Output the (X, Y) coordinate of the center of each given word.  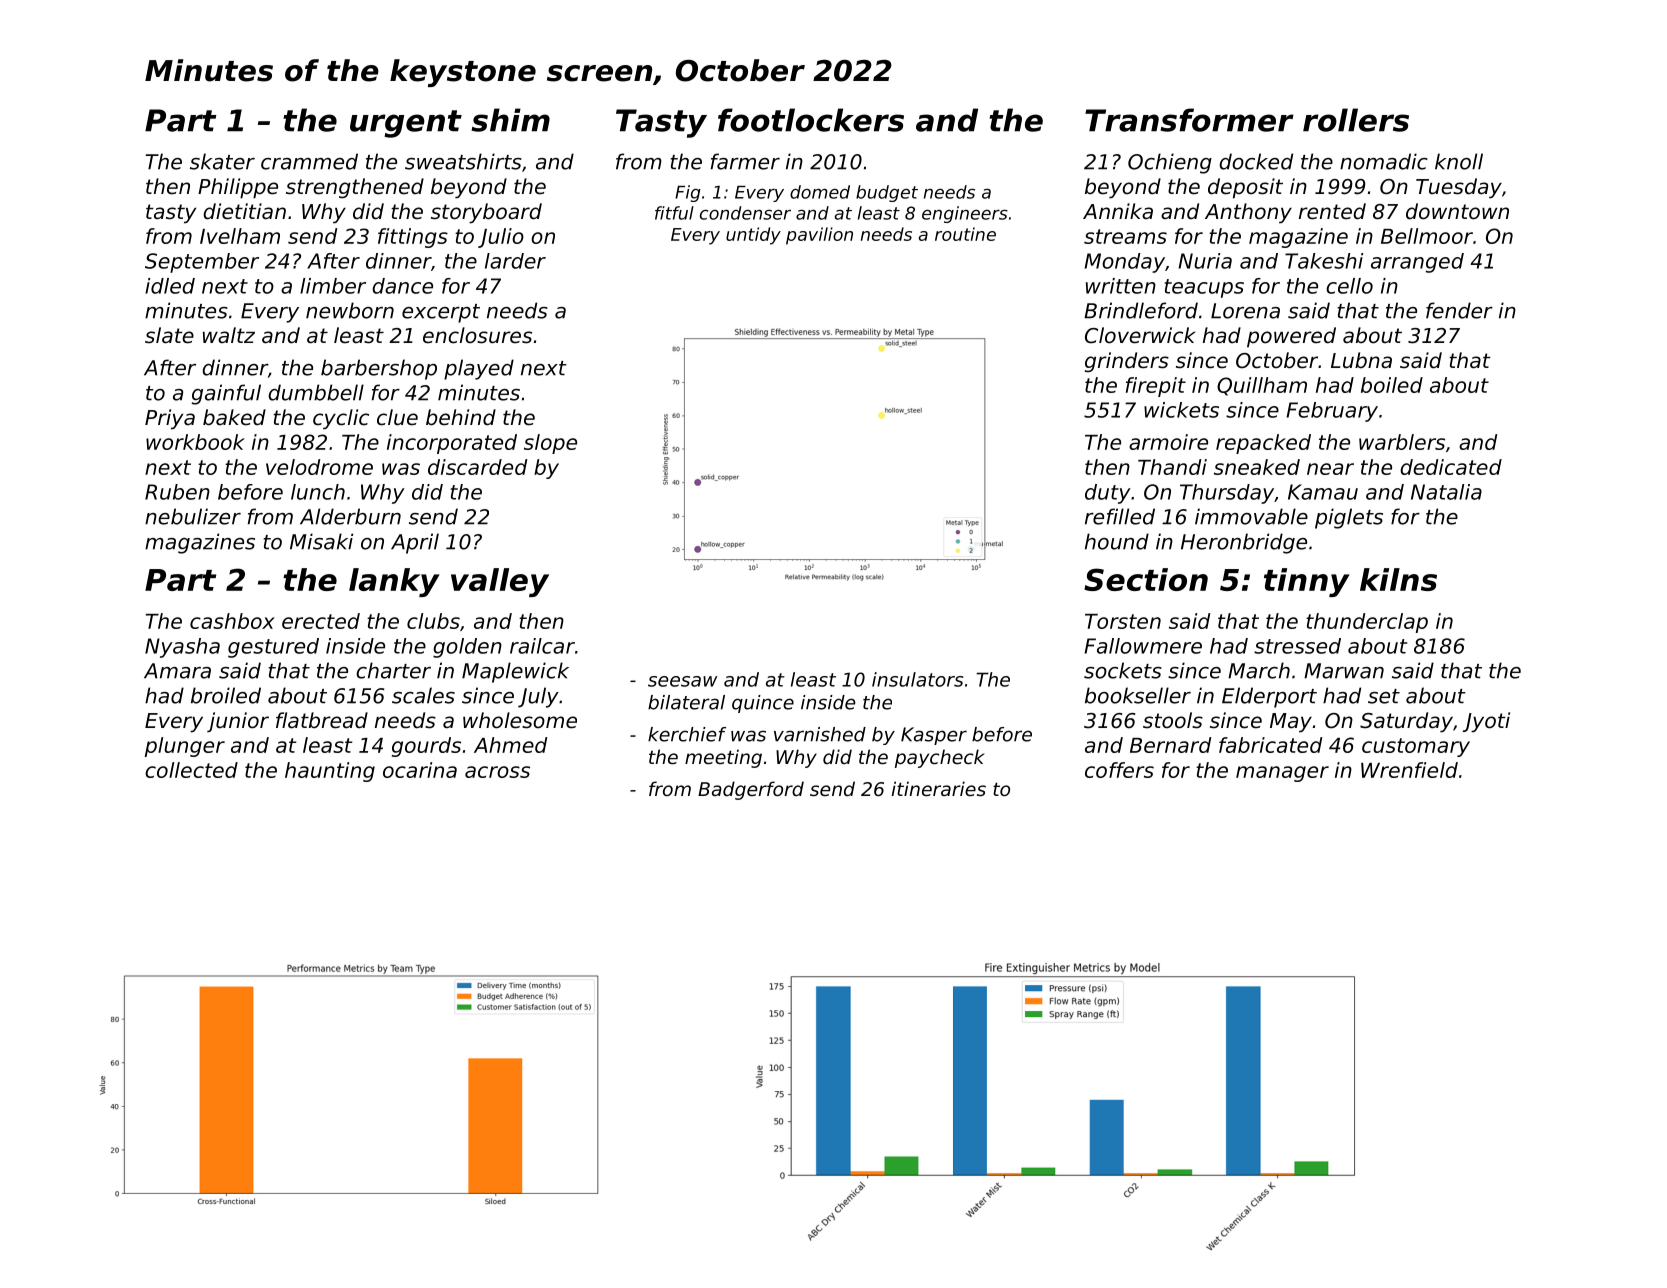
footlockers (811, 120)
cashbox (232, 621)
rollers (1356, 120)
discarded (477, 467)
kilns (1398, 579)
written (1121, 286)
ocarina (420, 770)
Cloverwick (1140, 335)
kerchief (687, 734)
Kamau (1323, 492)
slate (169, 335)
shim (510, 120)
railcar (542, 646)
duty (1108, 494)
